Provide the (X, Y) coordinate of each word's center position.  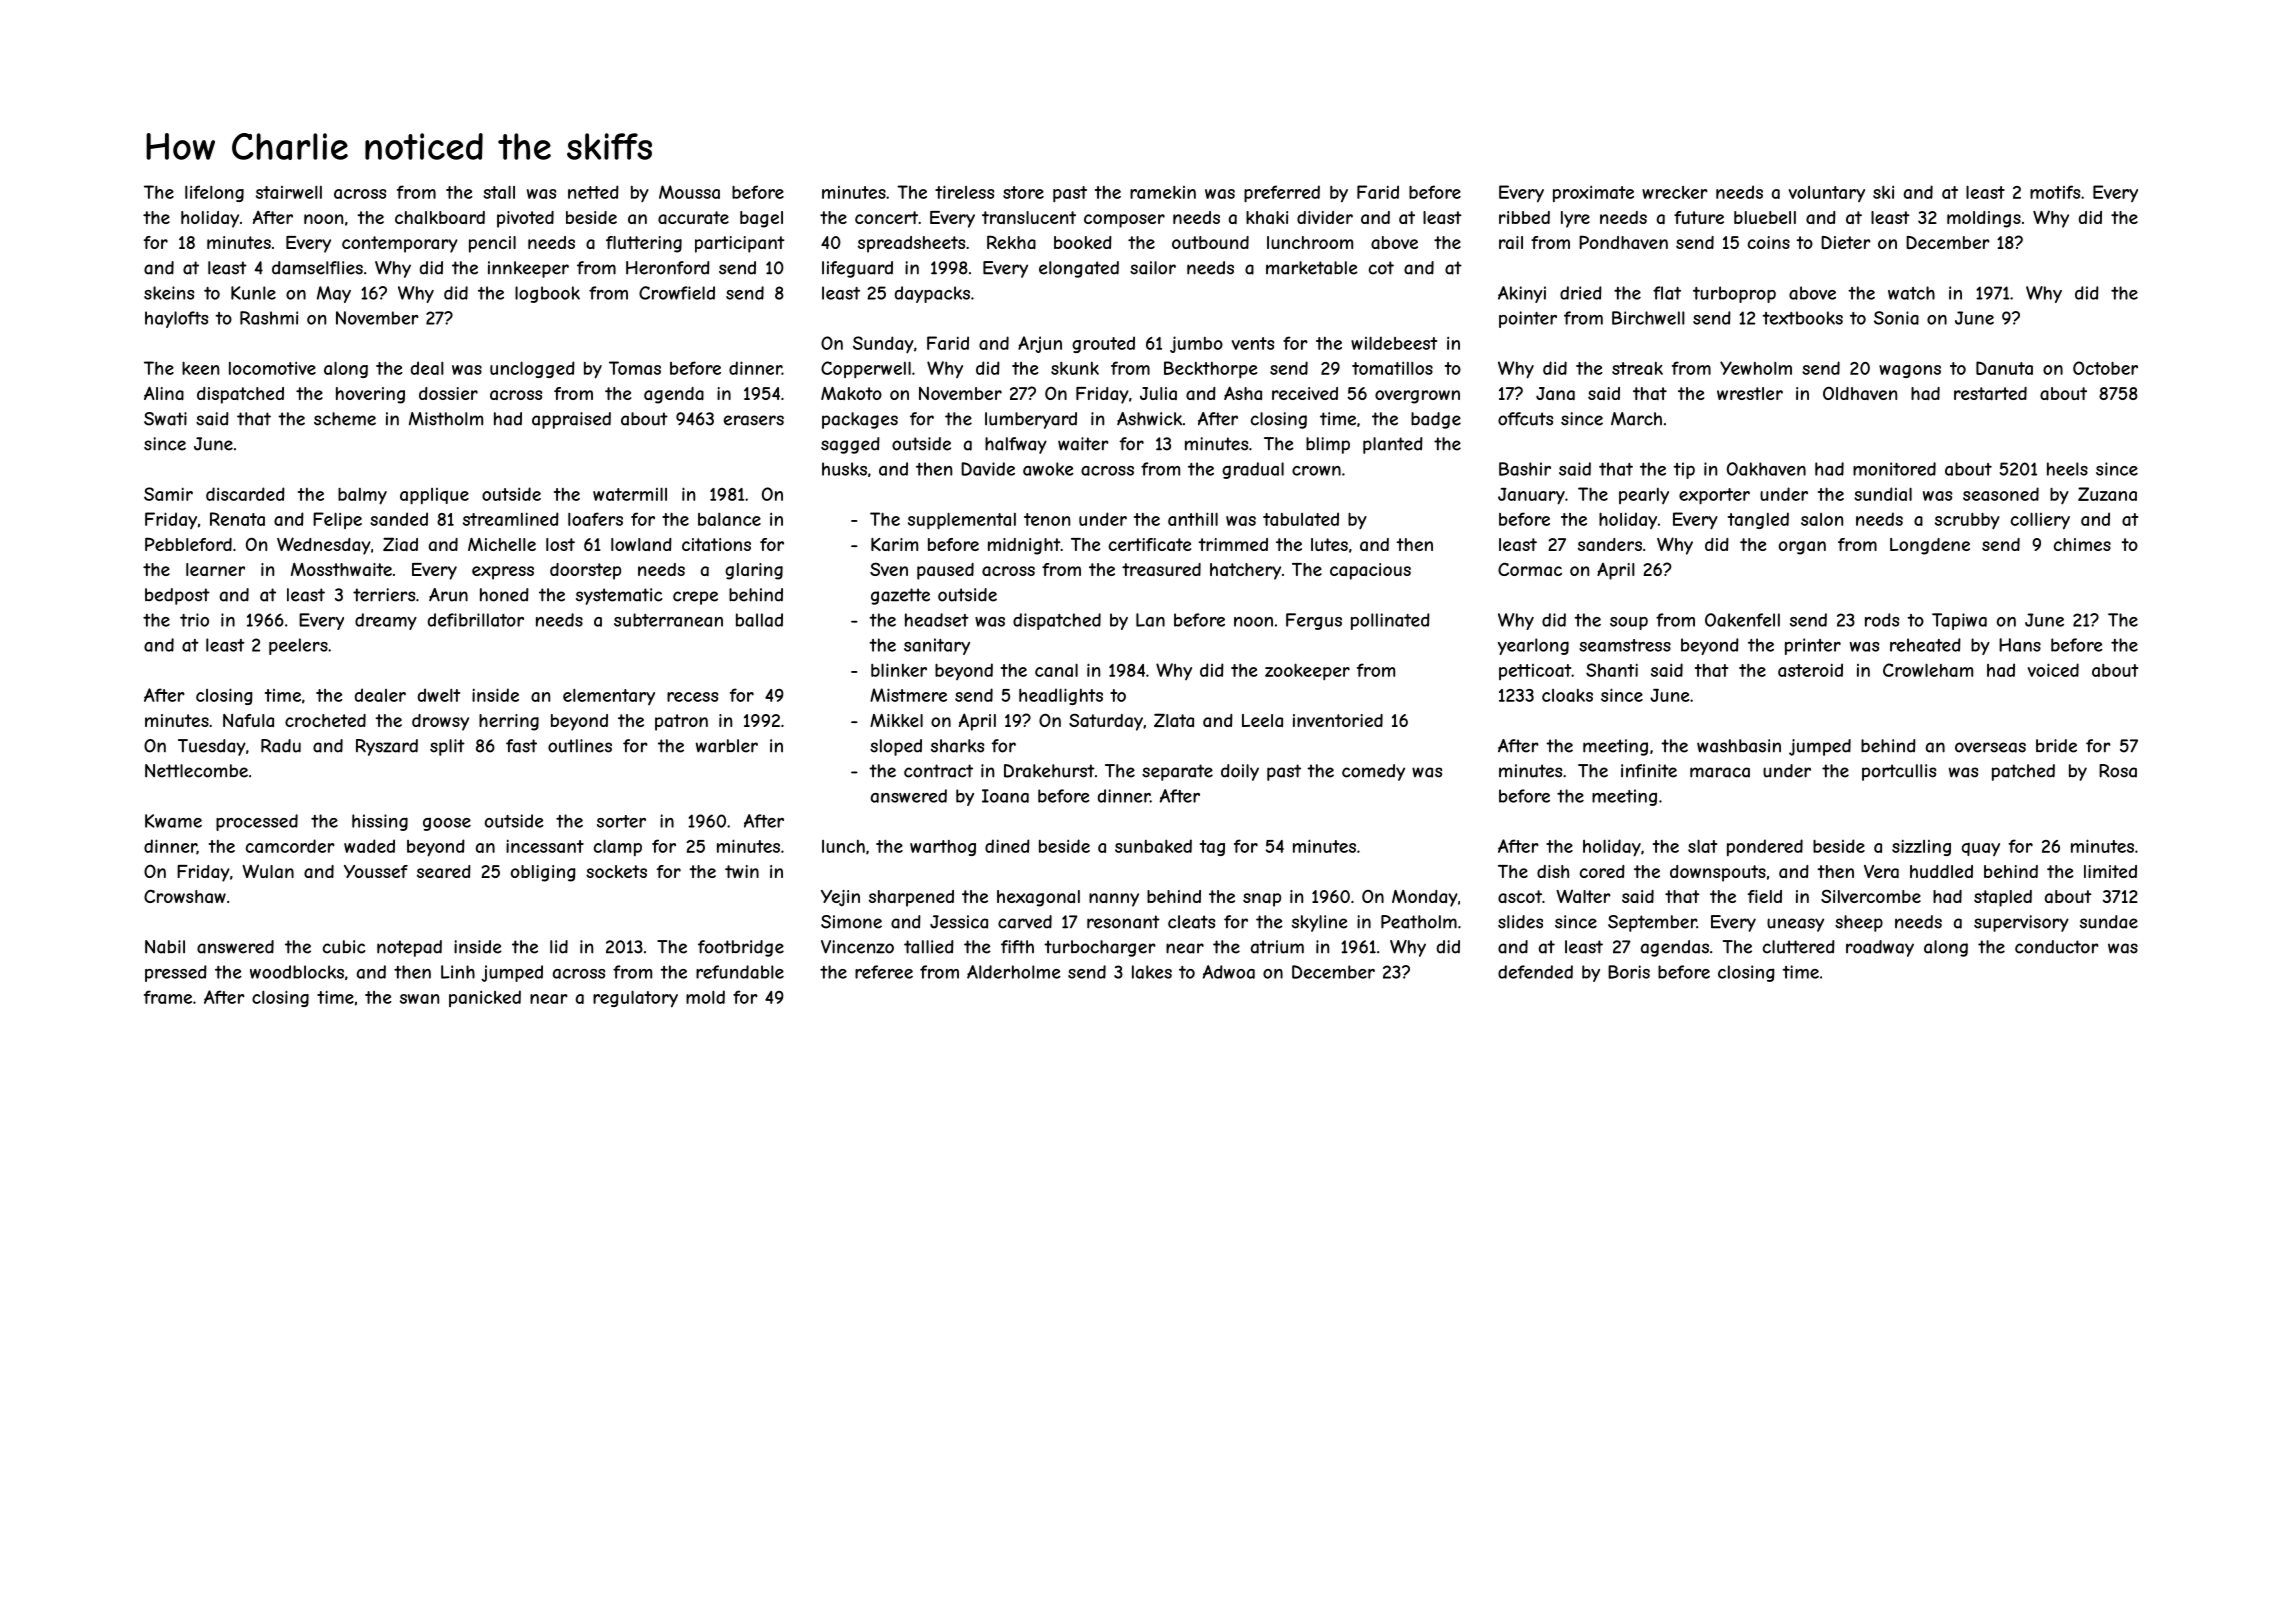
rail (1511, 242)
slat (1702, 846)
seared (444, 871)
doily (1240, 772)
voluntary (1827, 194)
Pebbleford (188, 544)
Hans (2020, 645)
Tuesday (212, 747)
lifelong (214, 193)
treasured (1161, 569)
